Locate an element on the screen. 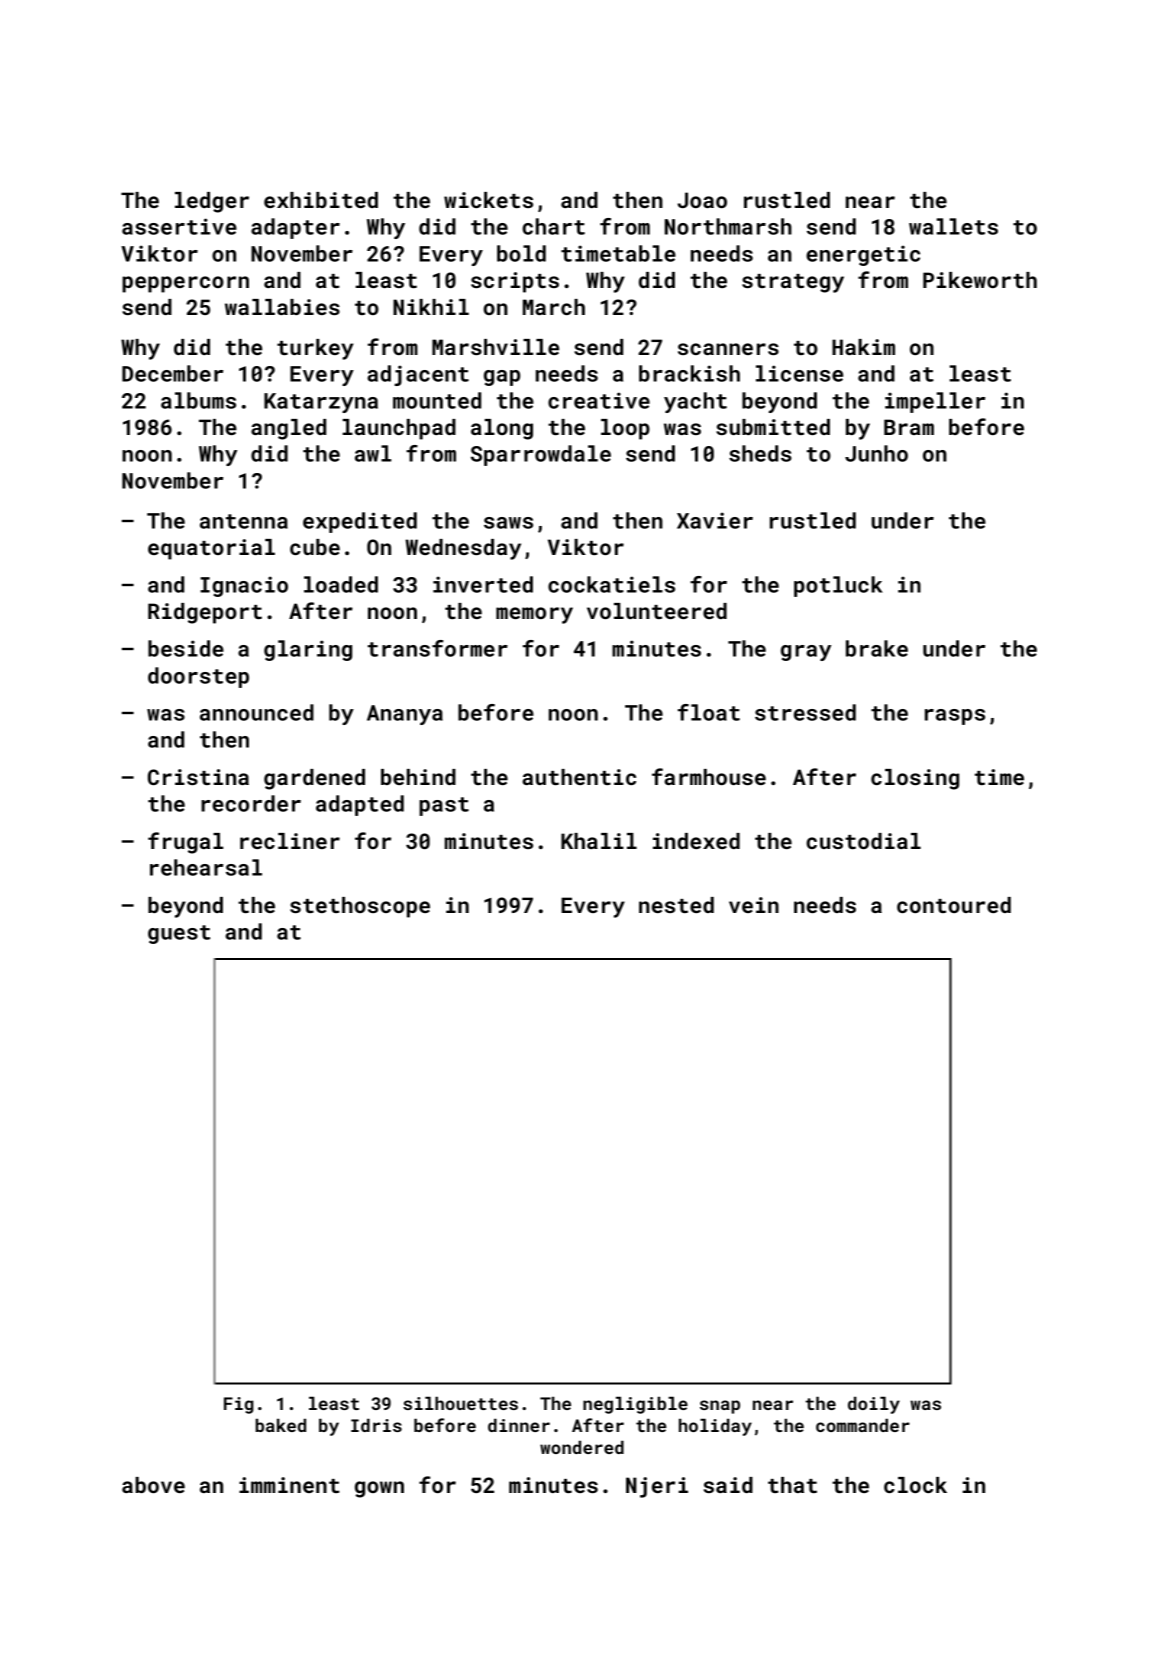 The width and height of the screenshot is (1165, 1654). impeller is located at coordinates (935, 402).
